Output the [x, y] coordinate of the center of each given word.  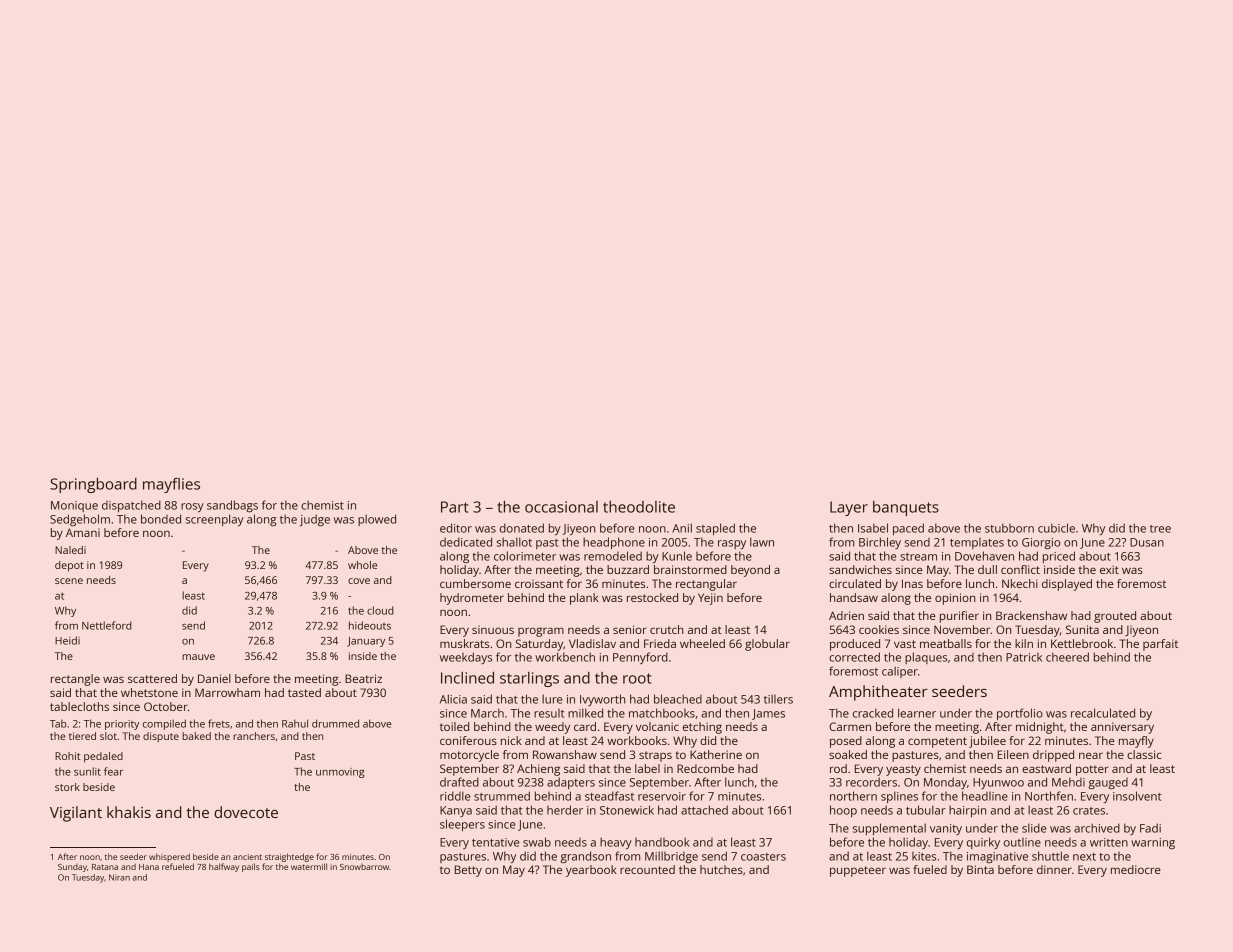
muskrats [464, 643]
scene [69, 581]
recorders [871, 782]
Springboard [93, 485]
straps [655, 756]
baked [196, 736]
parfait [1160, 645]
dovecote [246, 812]
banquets [906, 508]
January [366, 642]
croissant [539, 583]
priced [1059, 557]
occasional [561, 507]
